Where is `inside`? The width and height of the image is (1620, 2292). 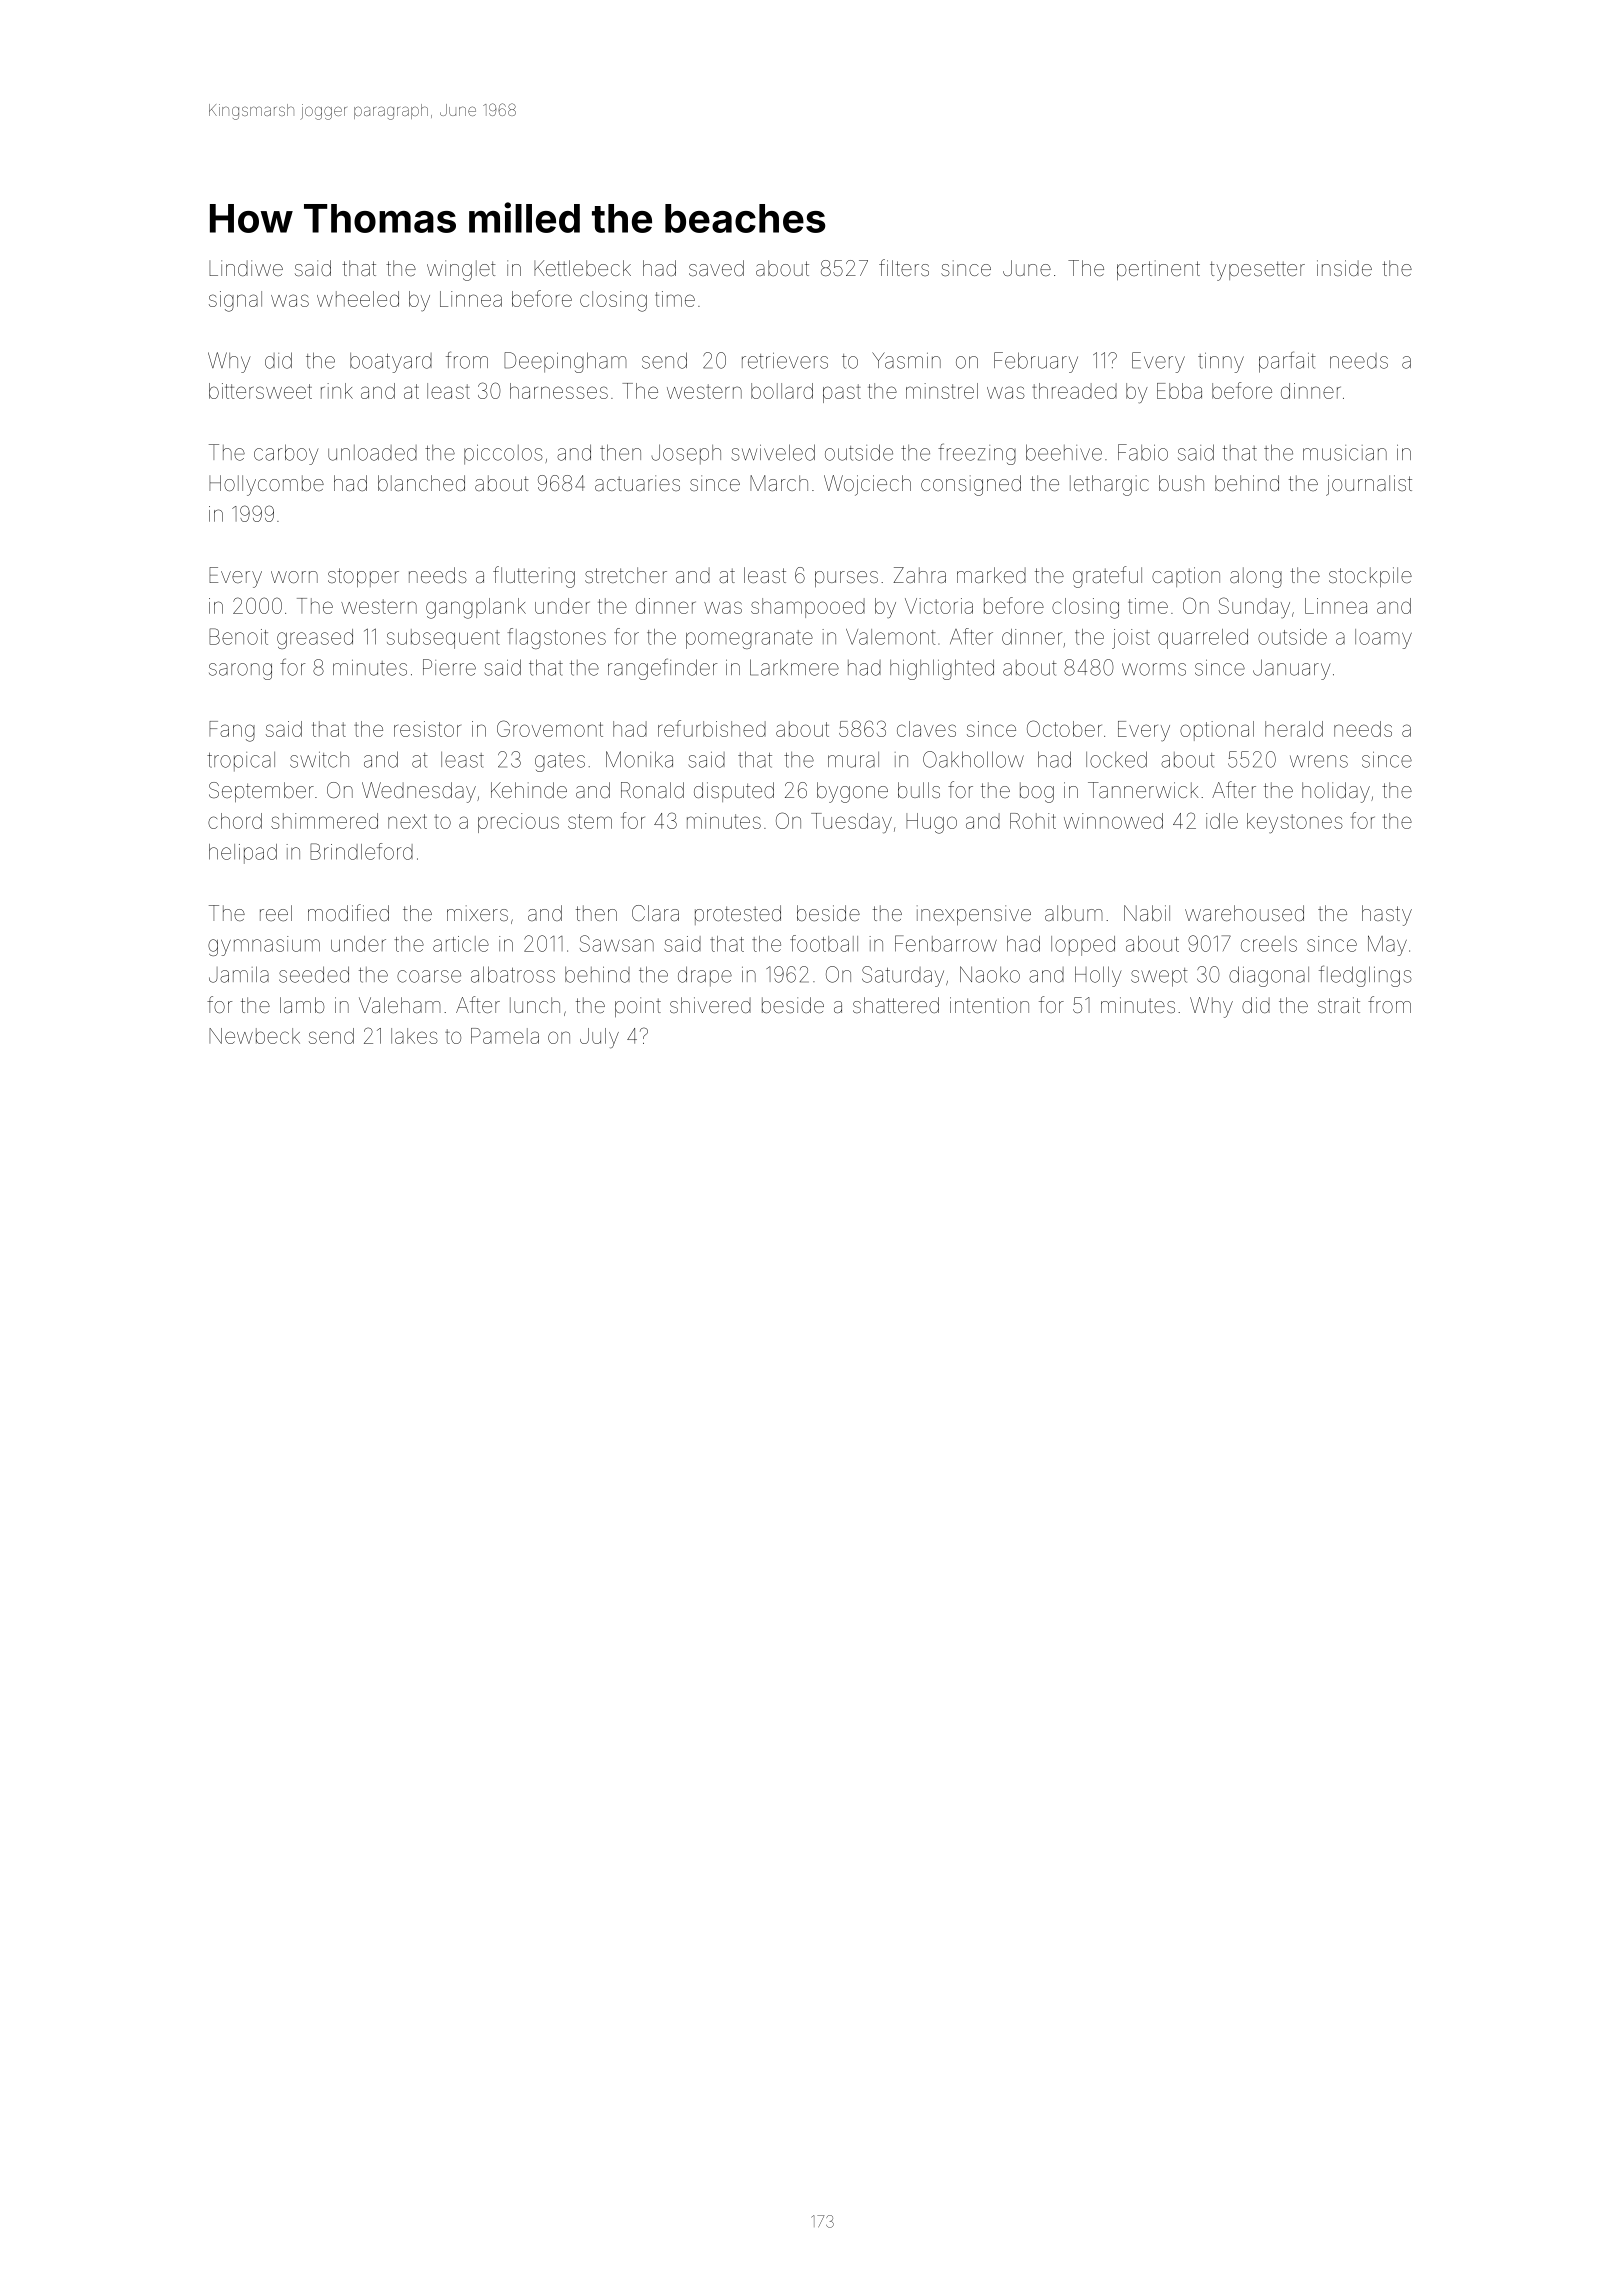
inside is located at coordinates (1344, 268).
